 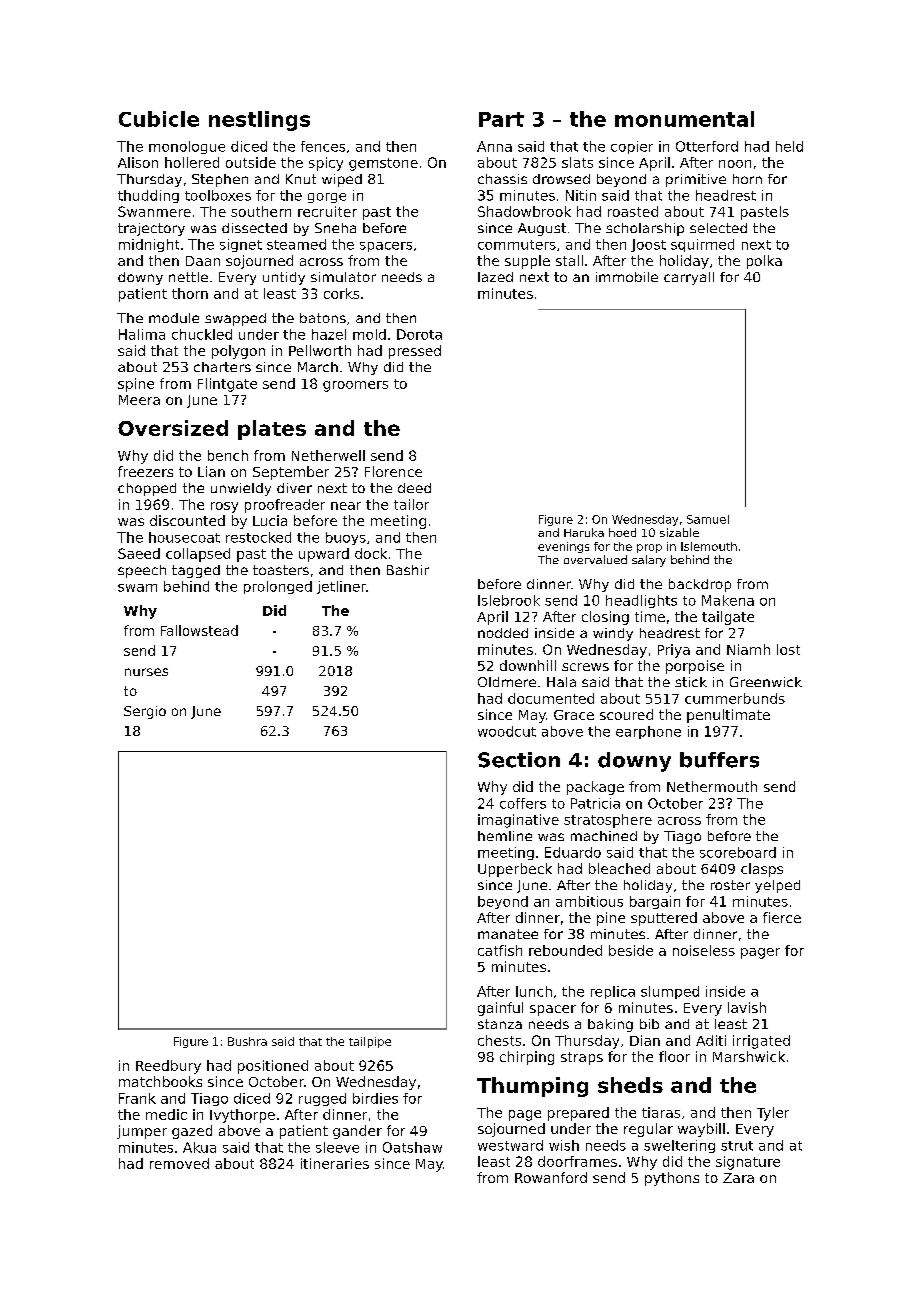 What do you see at coordinates (139, 553) in the screenshot?
I see `Saeed` at bounding box center [139, 553].
